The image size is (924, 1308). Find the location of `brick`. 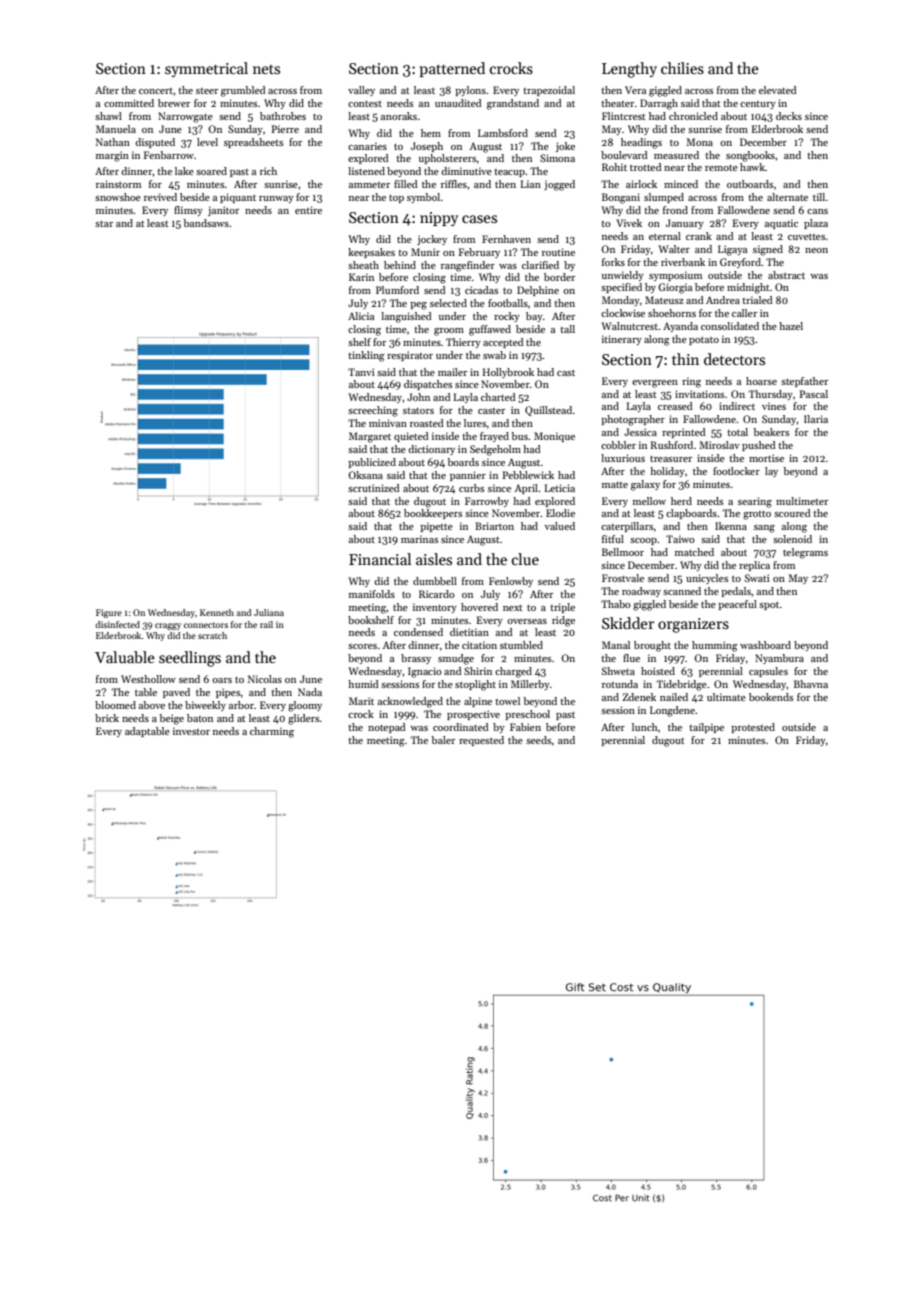

brick is located at coordinates (107, 718).
